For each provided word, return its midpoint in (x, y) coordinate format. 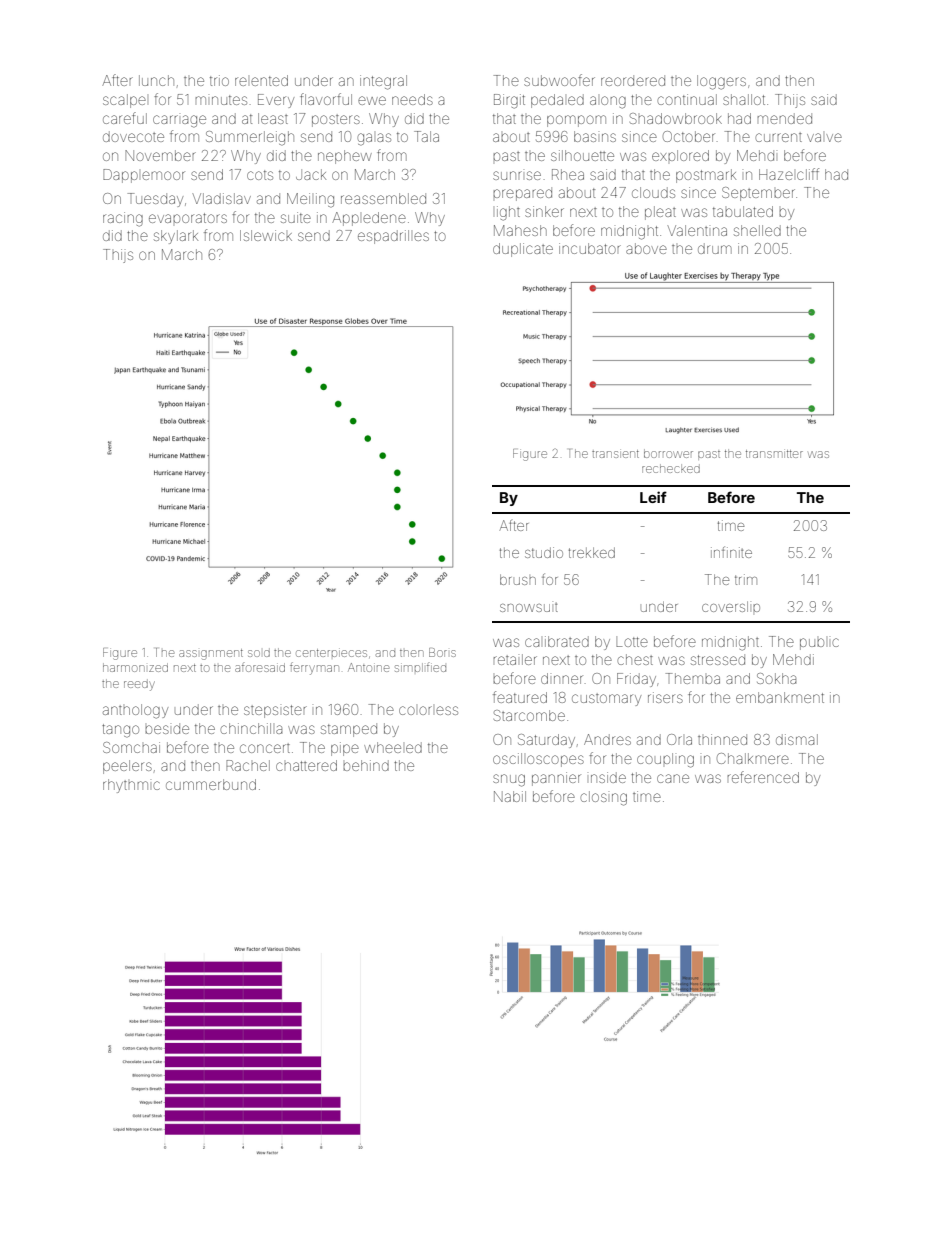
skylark (176, 237)
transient (615, 454)
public (819, 644)
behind (366, 765)
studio (544, 552)
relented (261, 80)
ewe (372, 100)
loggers (721, 82)
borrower (668, 453)
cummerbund (211, 784)
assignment (211, 654)
